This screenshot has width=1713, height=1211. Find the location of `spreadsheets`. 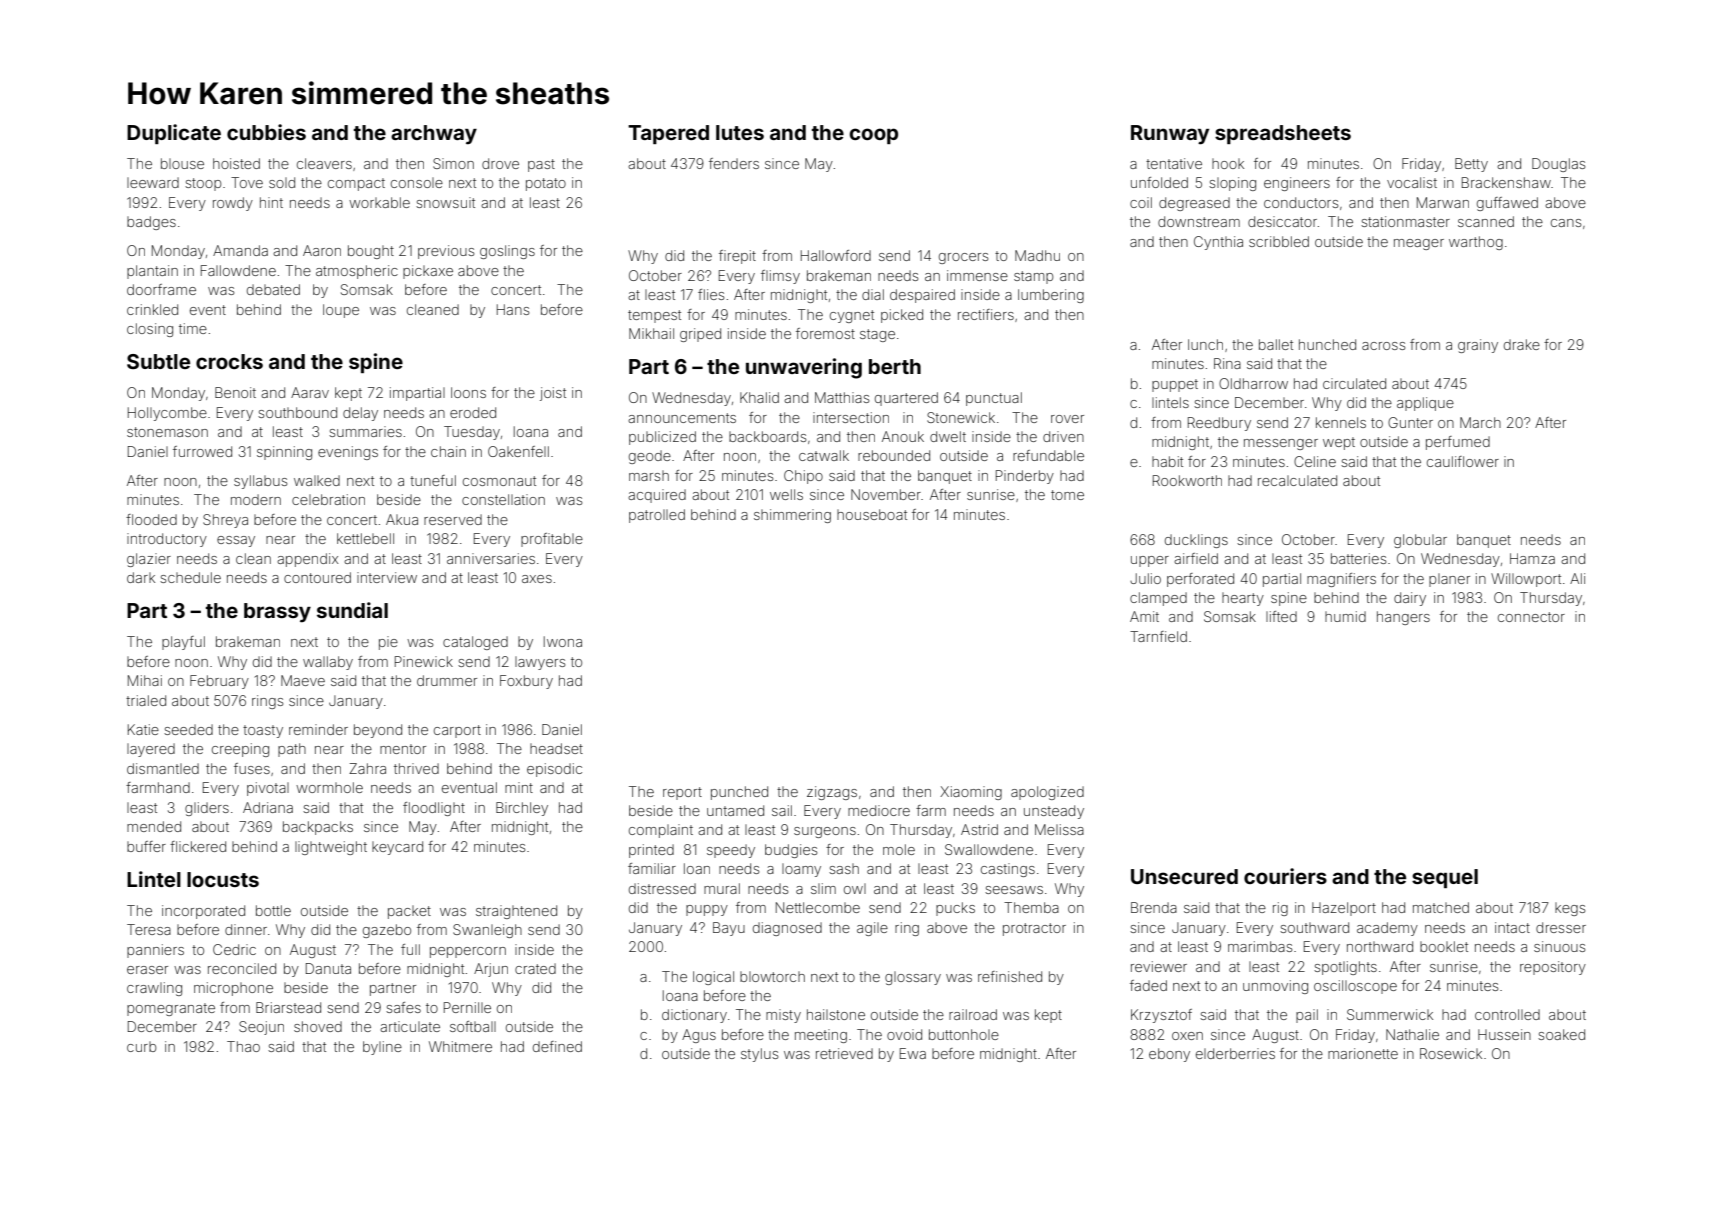

spreadsheets is located at coordinates (1283, 134).
